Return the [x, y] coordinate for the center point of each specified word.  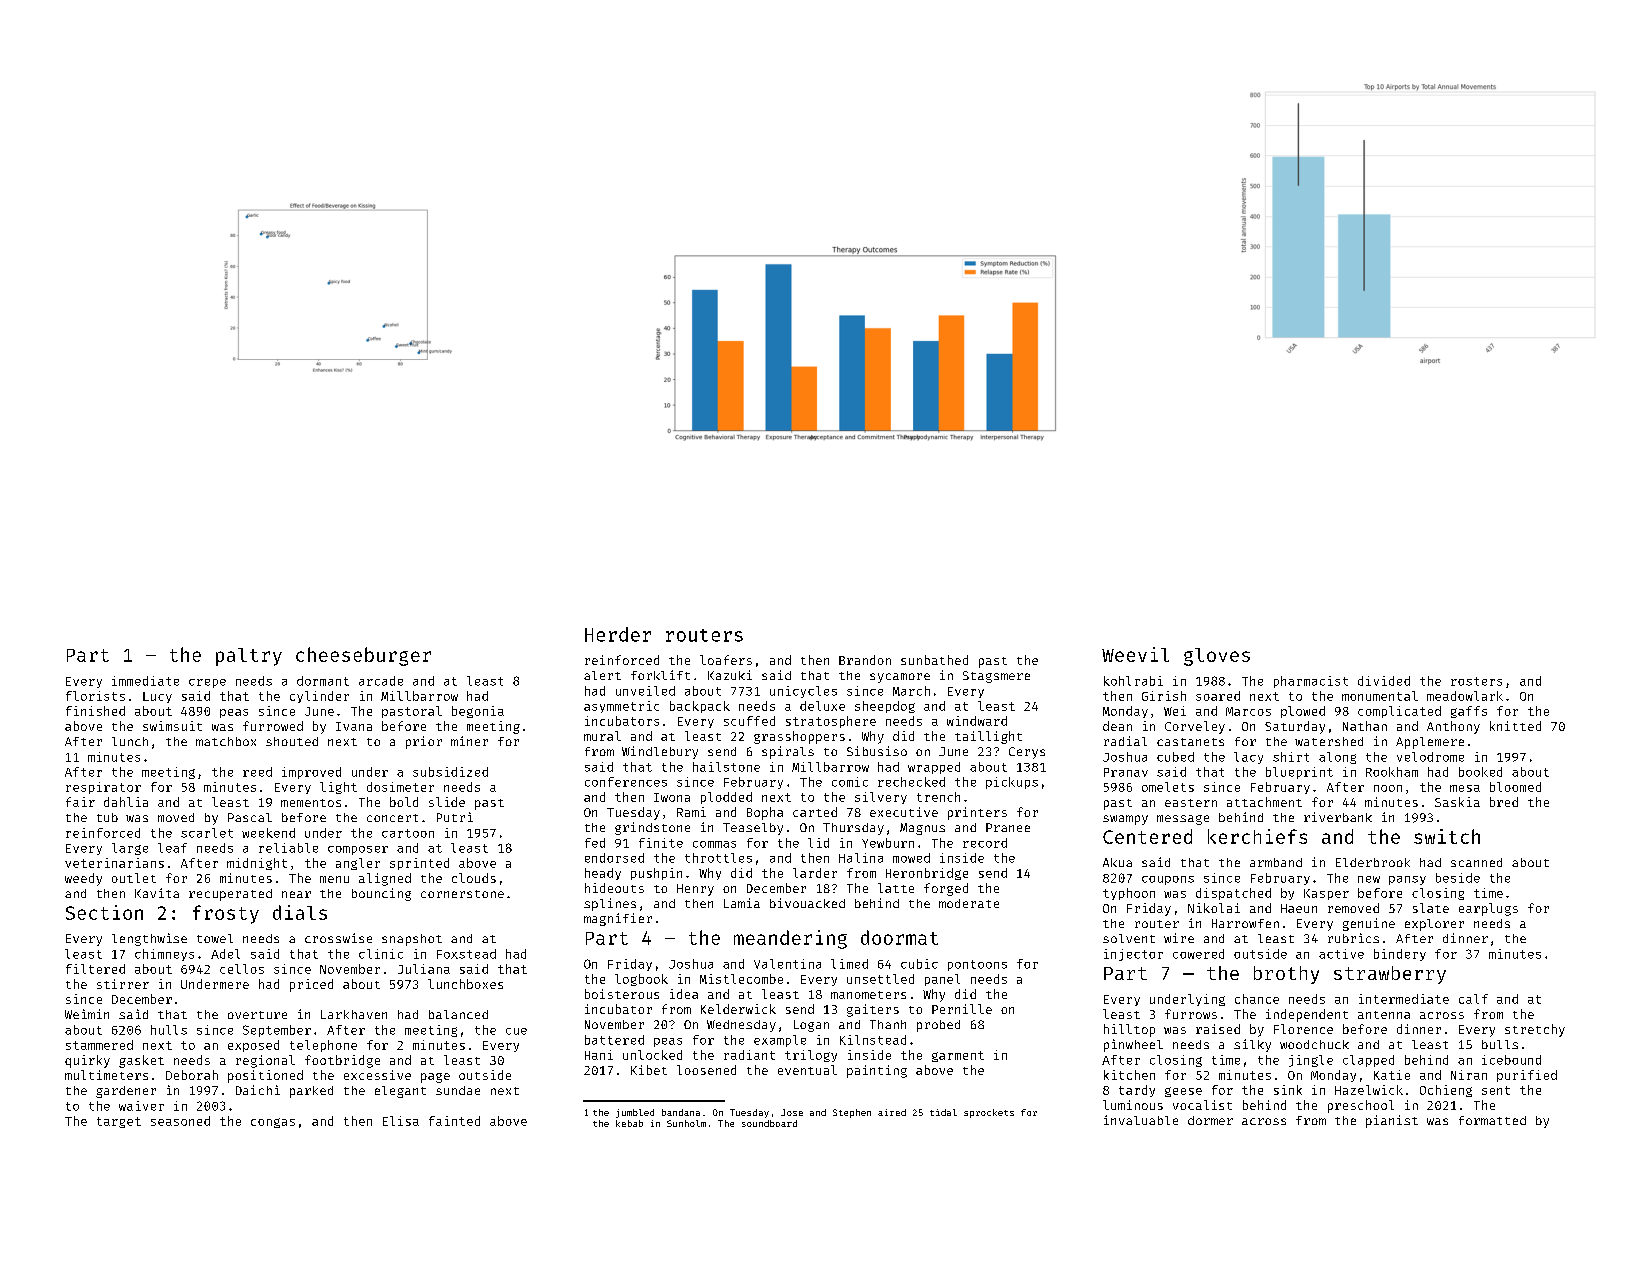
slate [1431, 908]
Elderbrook [1373, 862]
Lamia [742, 903]
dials [300, 912]
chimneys [164, 955]
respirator [103, 788]
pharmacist [1311, 682]
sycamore [900, 678]
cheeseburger [363, 656]
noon [1388, 788]
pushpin [656, 874]
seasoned [180, 1121]
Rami [691, 812]
